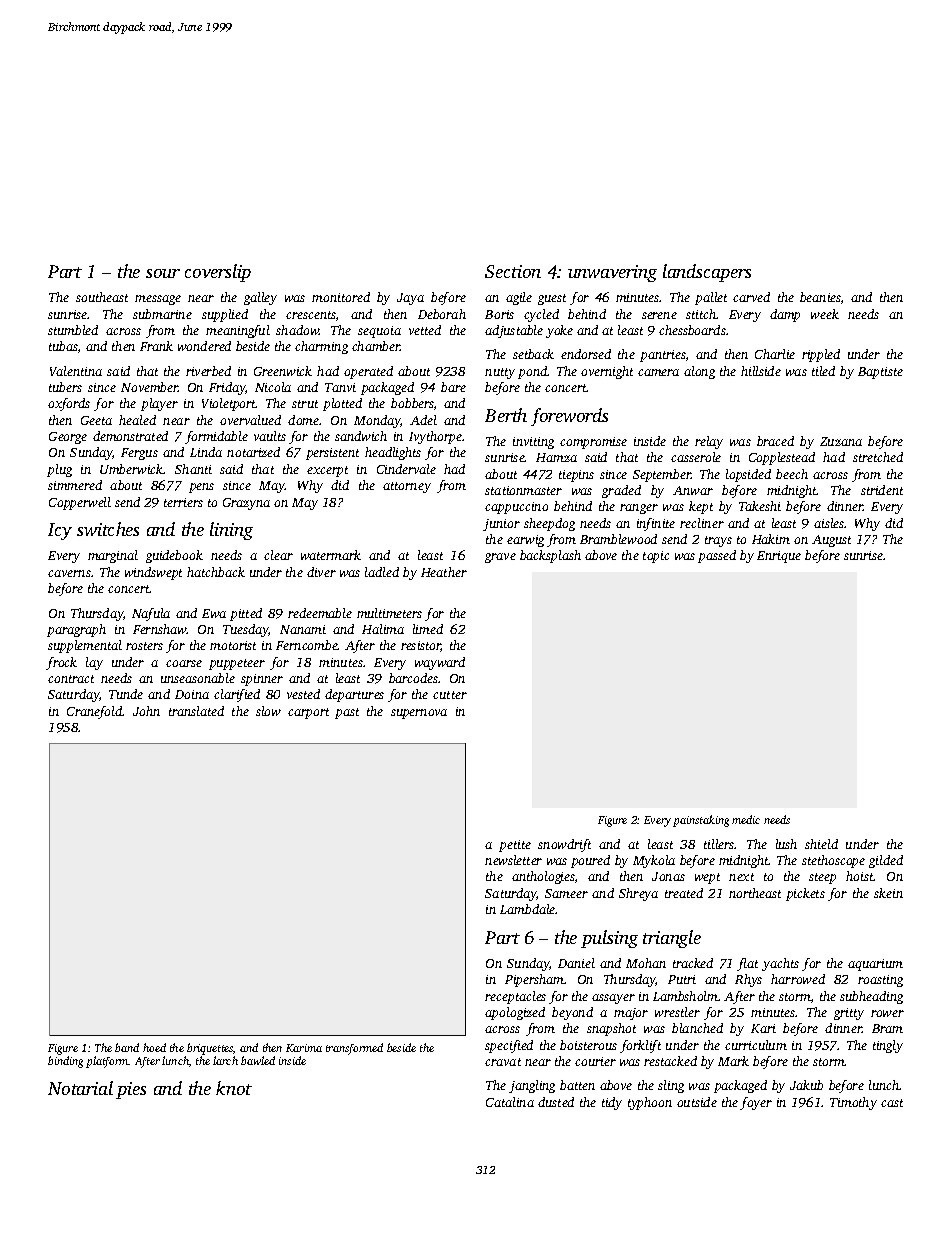 This document has height=1233, width=952. What do you see at coordinates (442, 314) in the document?
I see `Deborah` at bounding box center [442, 314].
